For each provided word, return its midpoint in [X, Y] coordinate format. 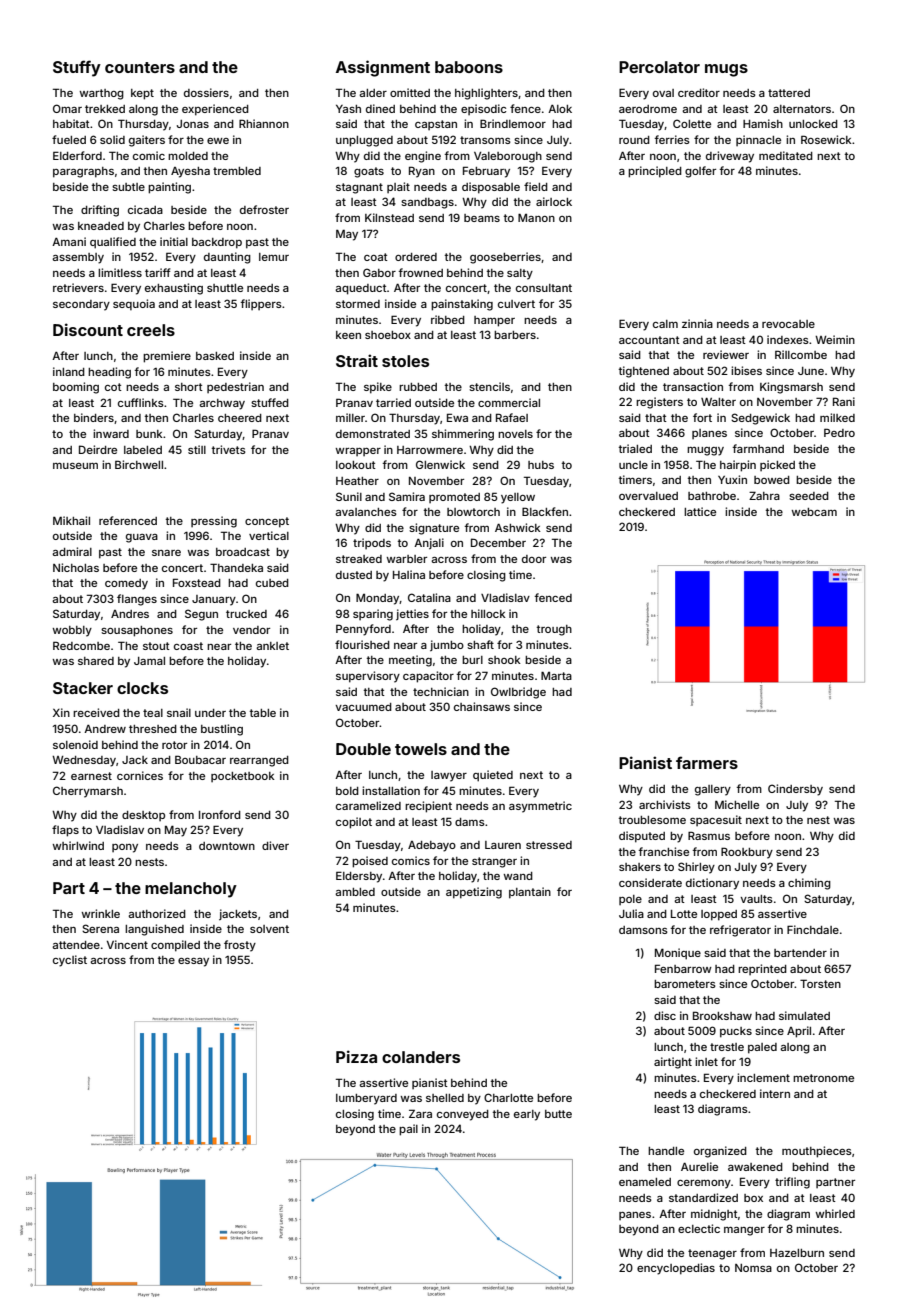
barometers [685, 984]
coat [376, 257]
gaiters [147, 141]
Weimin [835, 339]
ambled [355, 892]
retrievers [78, 287]
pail [408, 1130]
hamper [494, 321]
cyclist [70, 961]
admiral [72, 551]
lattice [700, 511]
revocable [788, 324]
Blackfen [545, 511]
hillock [488, 613]
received [96, 712]
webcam [814, 512]
